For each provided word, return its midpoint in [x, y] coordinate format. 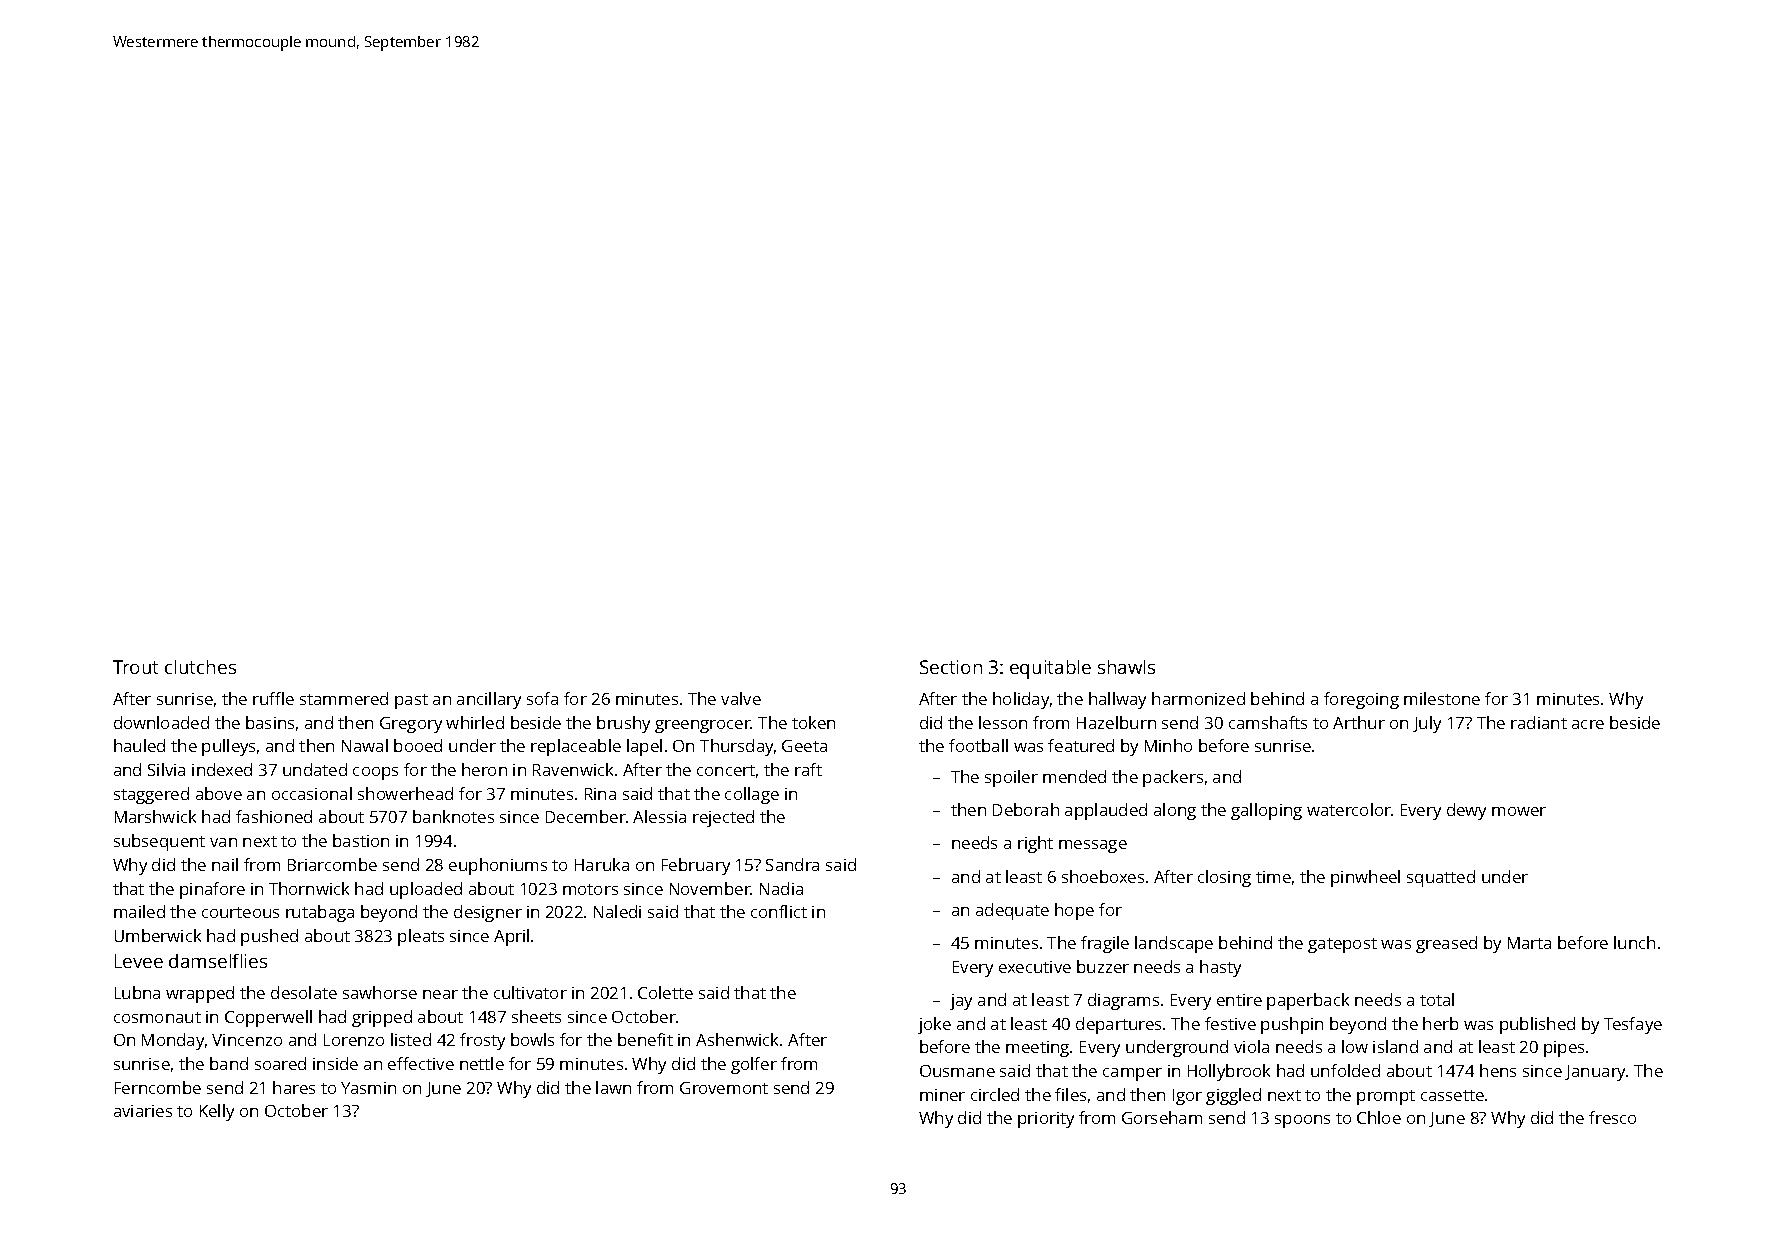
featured [1081, 745]
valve [741, 698]
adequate [1012, 911]
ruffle [273, 698]
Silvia [166, 769]
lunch [1634, 942]
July [1427, 724]
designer [488, 913]
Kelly [217, 1112]
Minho [1168, 745]
